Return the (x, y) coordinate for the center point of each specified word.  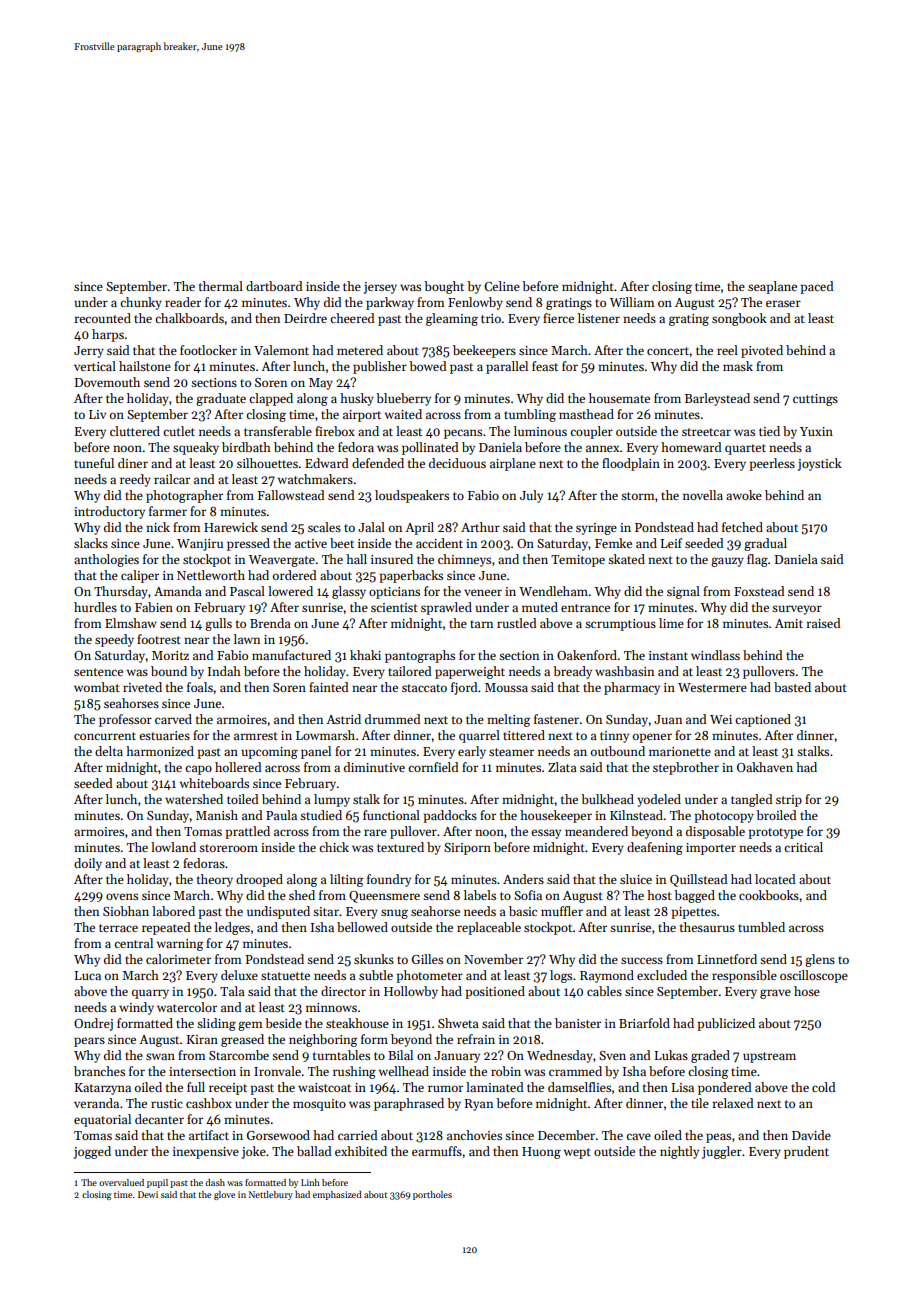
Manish (217, 815)
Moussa (506, 687)
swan (160, 1056)
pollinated (430, 448)
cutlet (179, 431)
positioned (495, 992)
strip (789, 801)
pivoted (762, 351)
